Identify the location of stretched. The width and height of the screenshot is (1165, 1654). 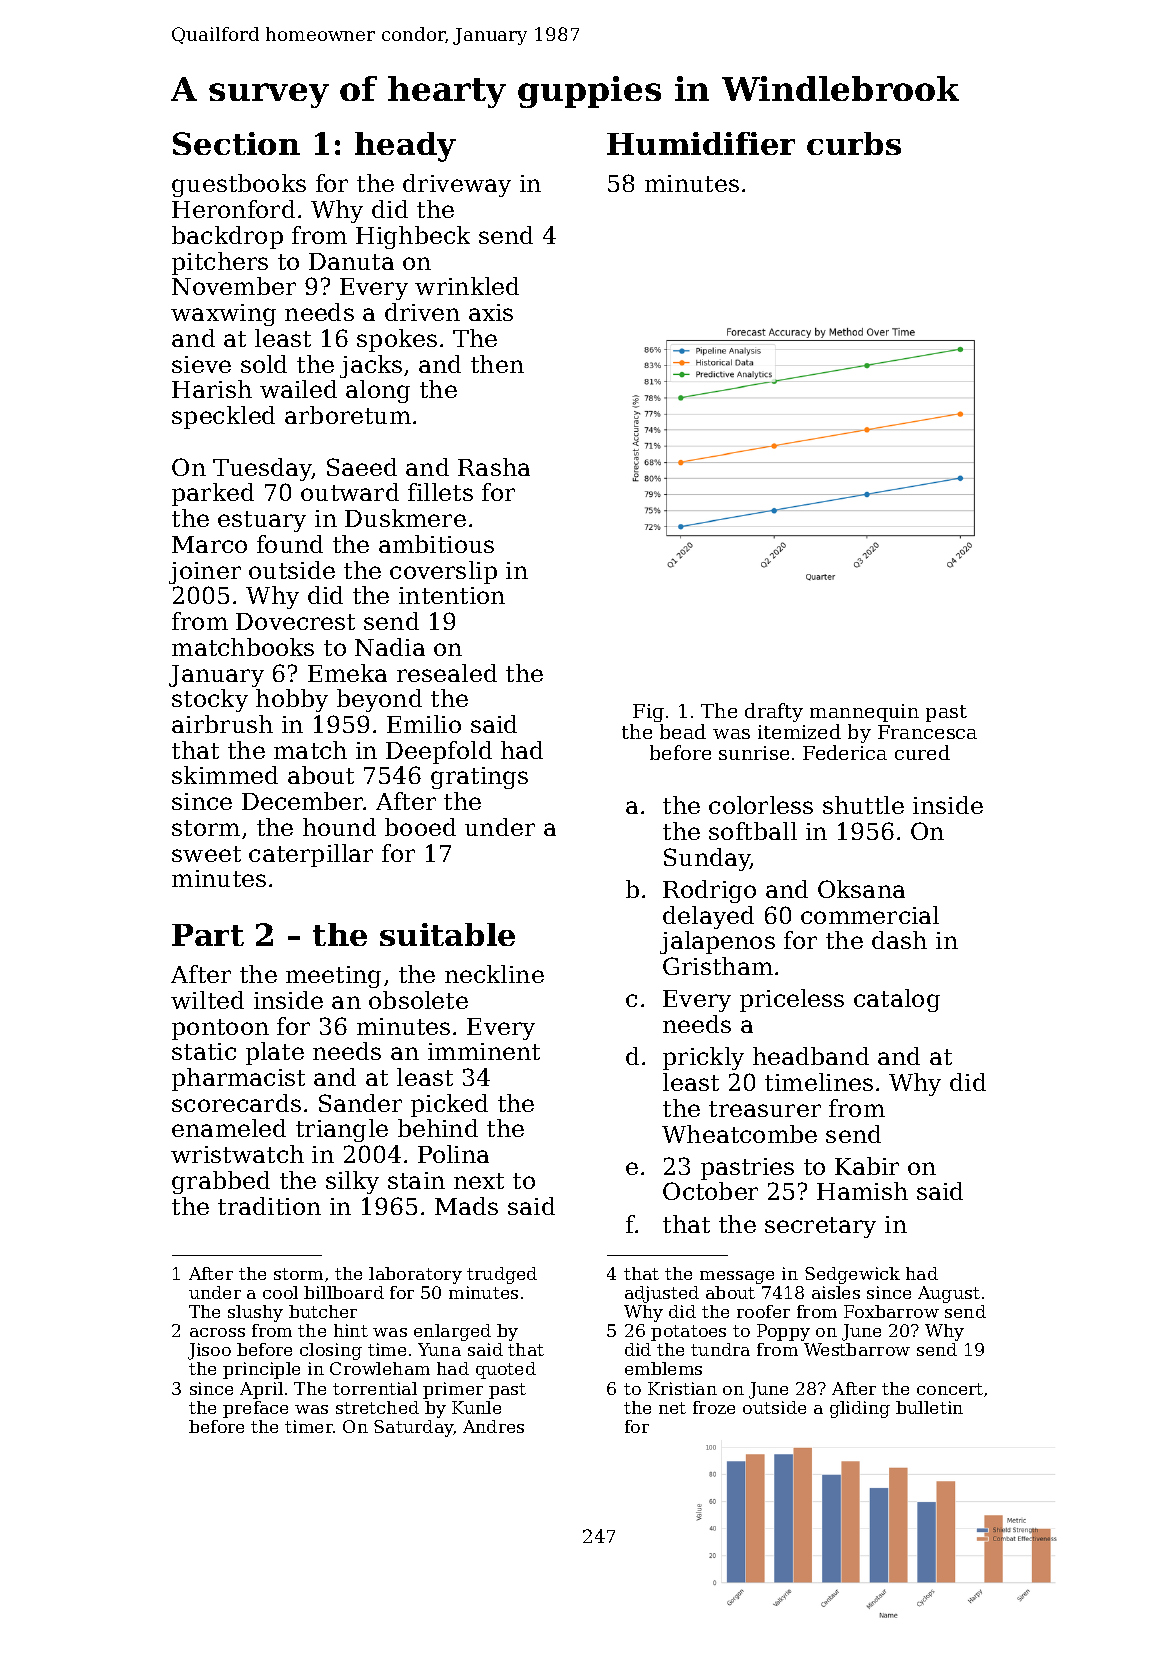
(377, 1407).
